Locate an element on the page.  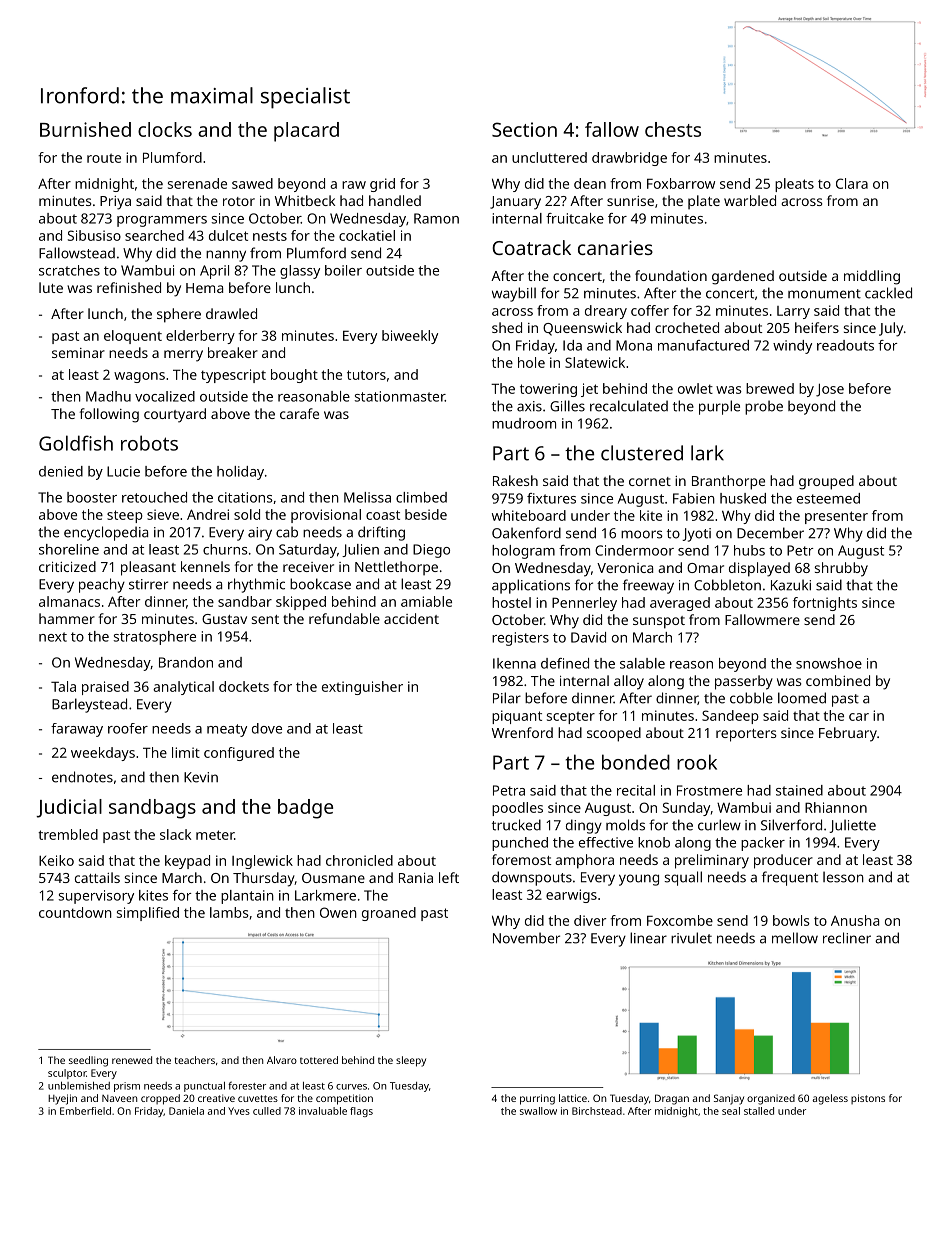
Pennerley is located at coordinates (584, 604).
